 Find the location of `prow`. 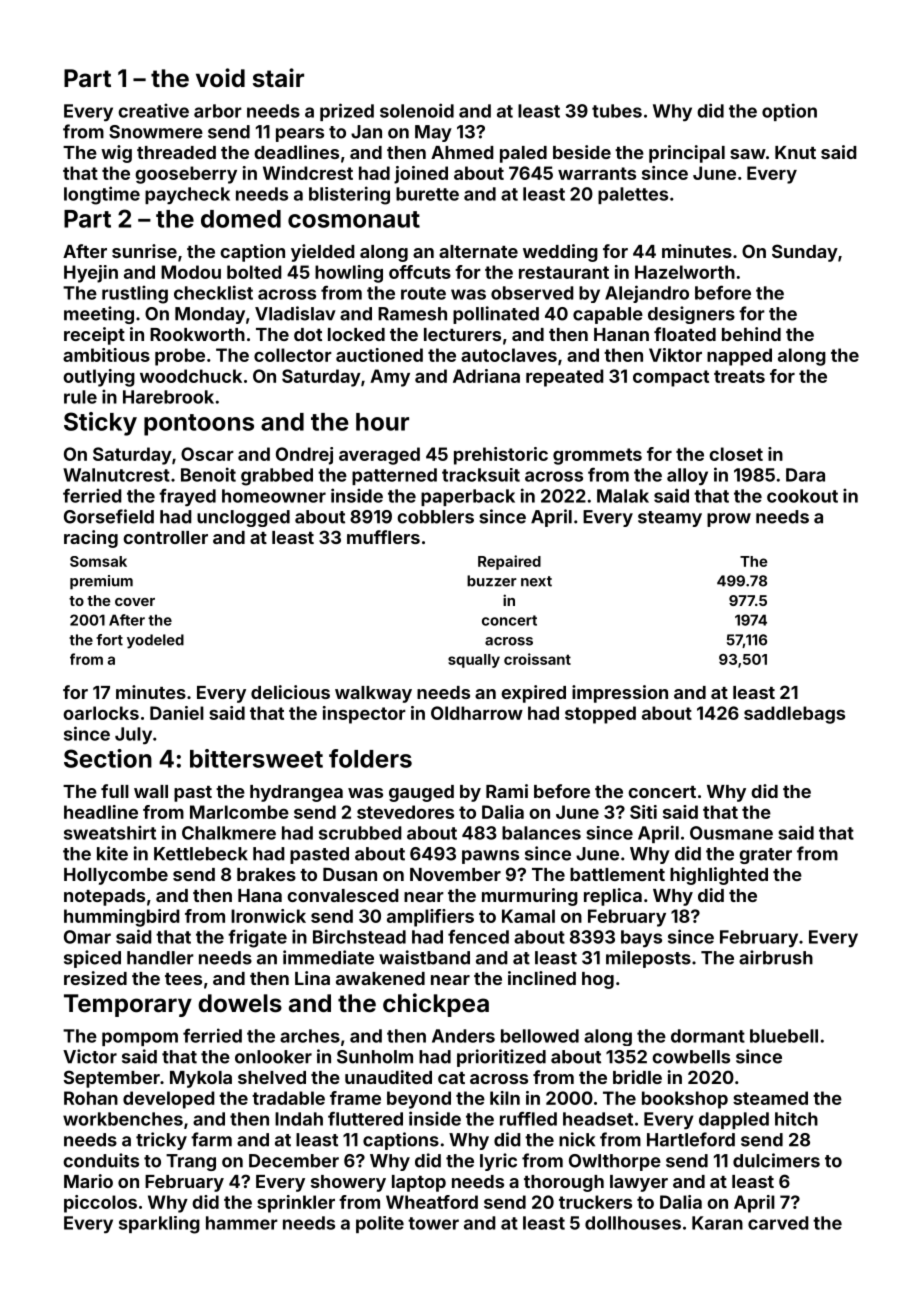

prow is located at coordinates (729, 520).
